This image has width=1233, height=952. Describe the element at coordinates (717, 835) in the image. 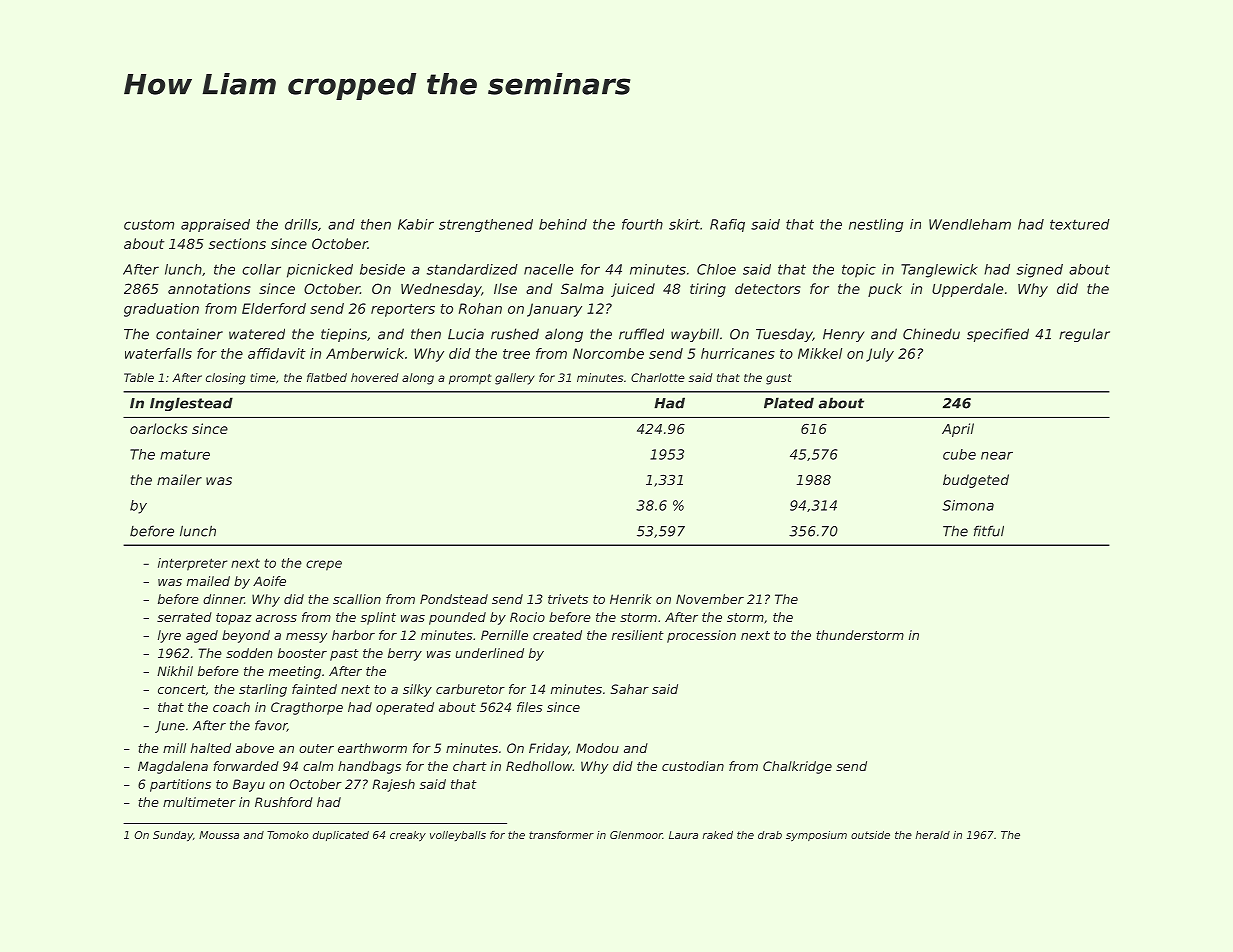

I see `raked` at that location.
